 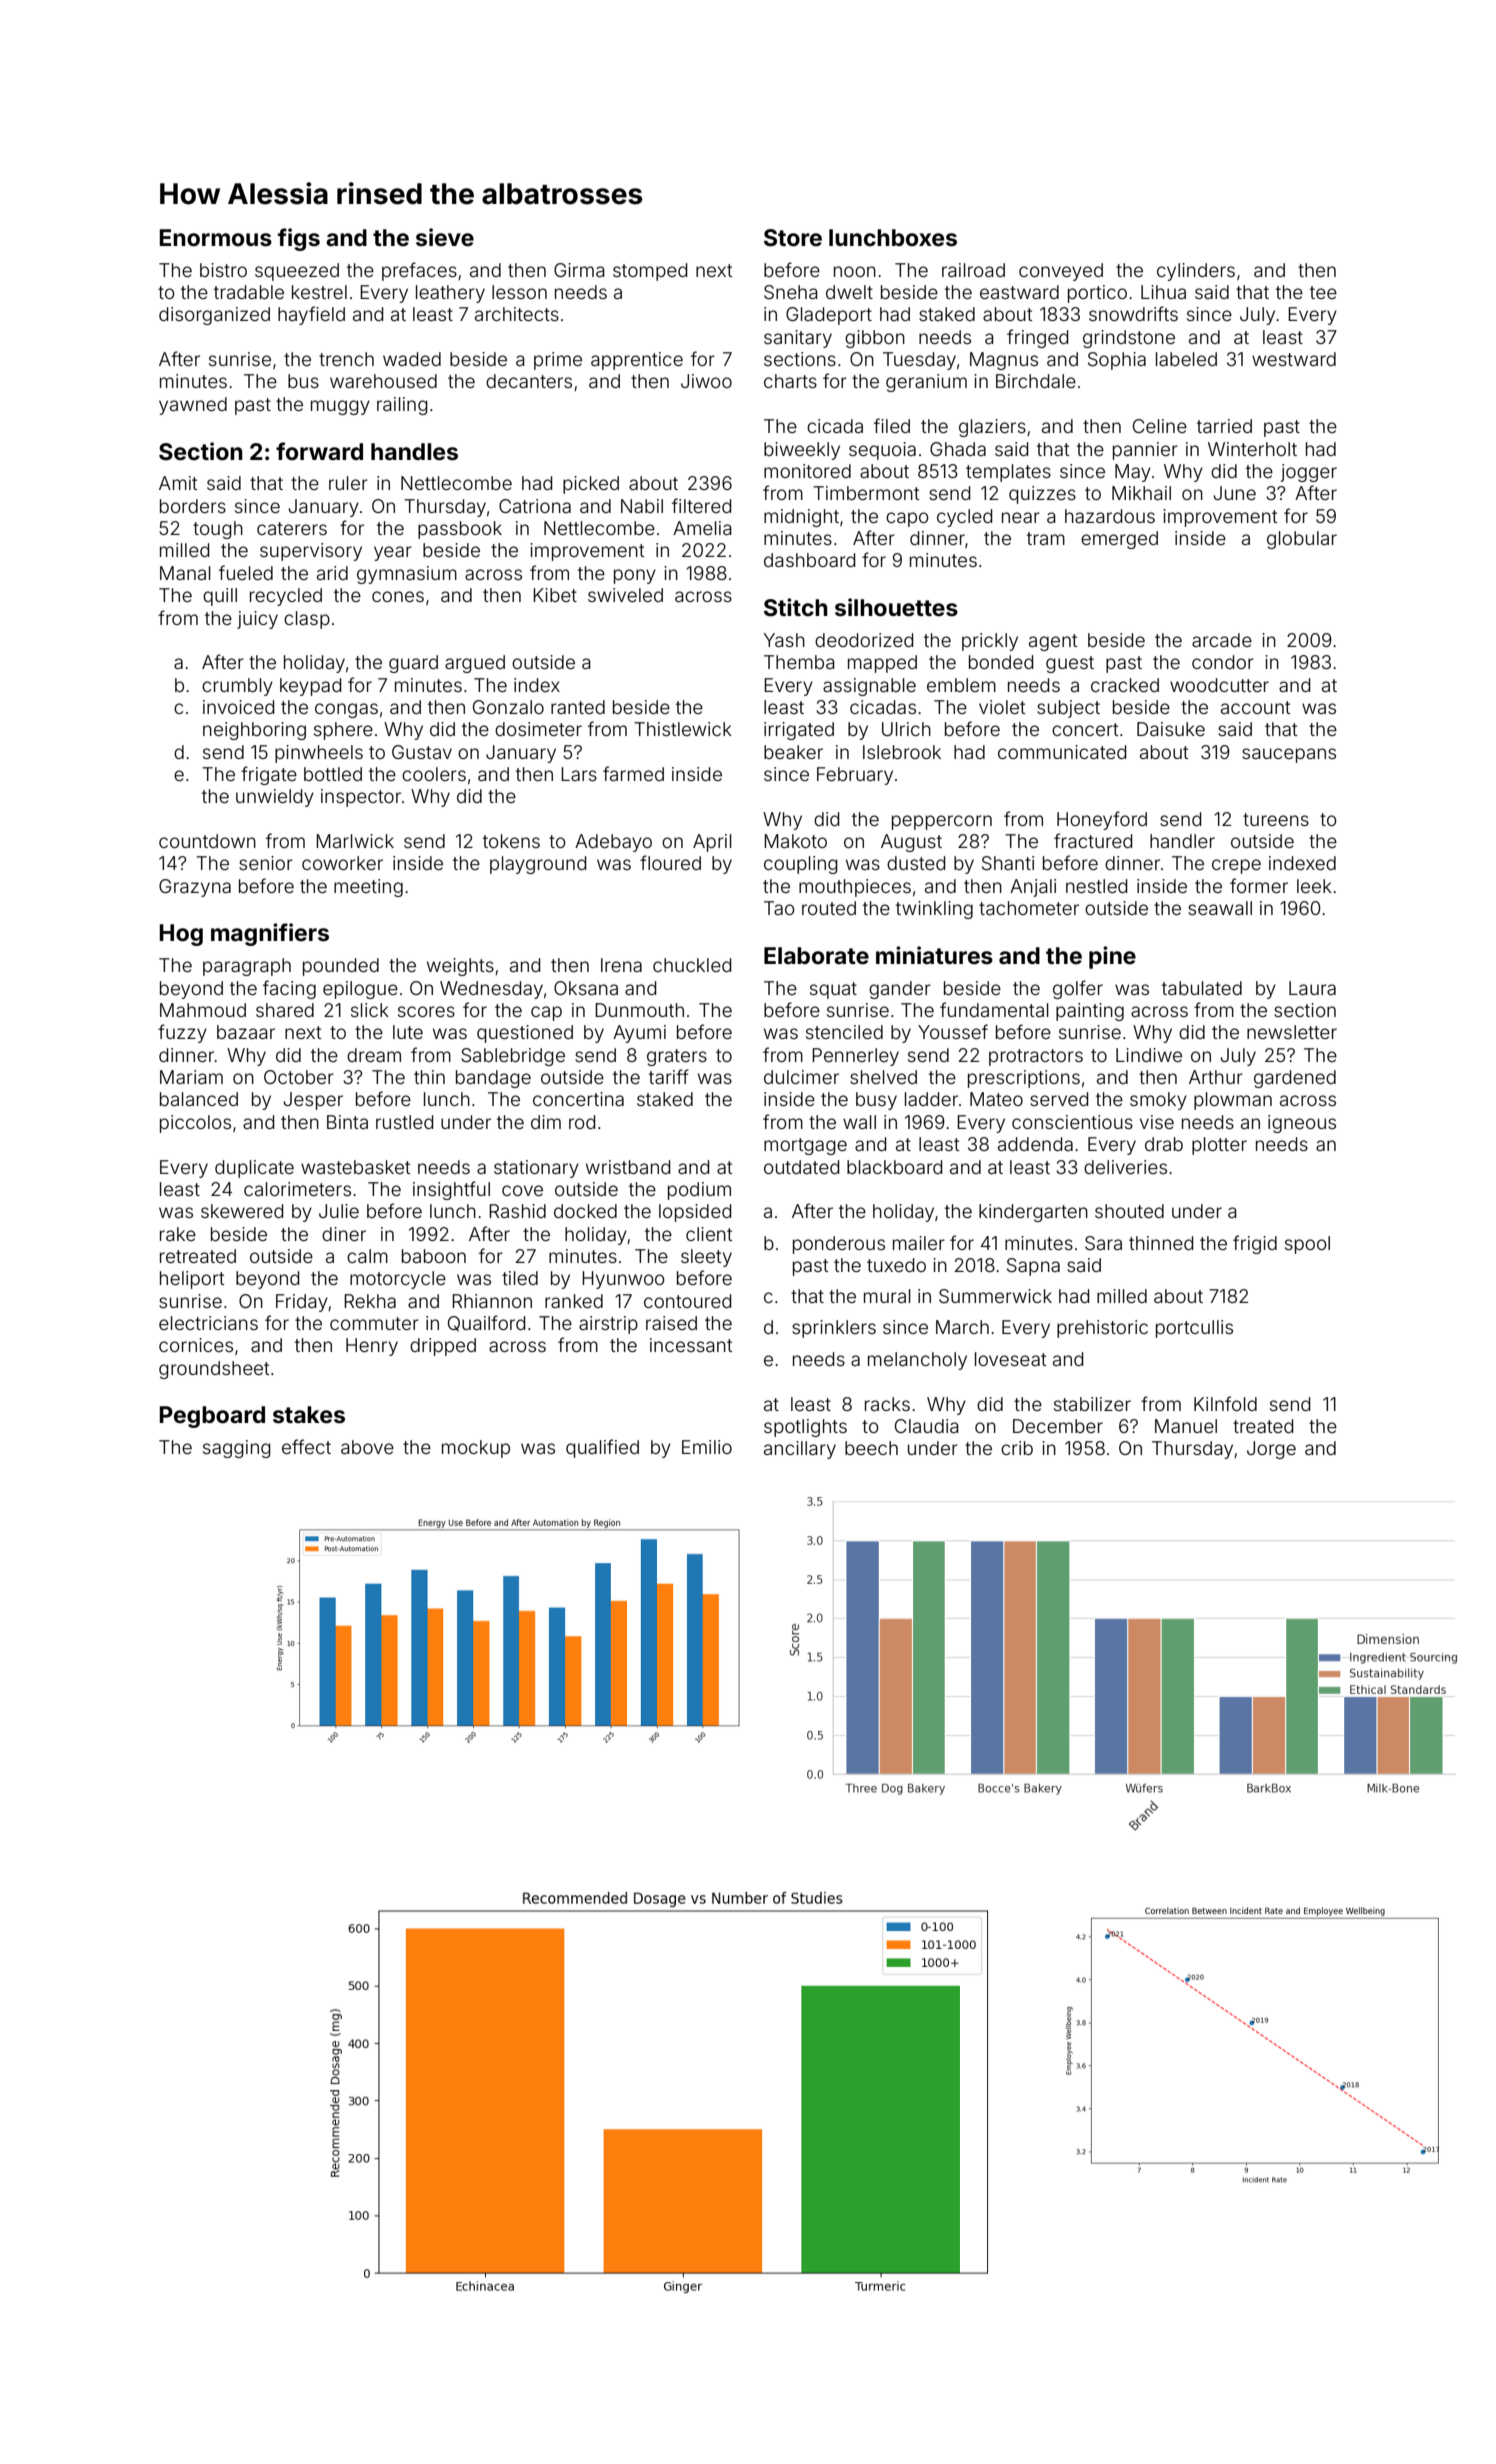 I want to click on unwieldy, so click(x=275, y=798).
